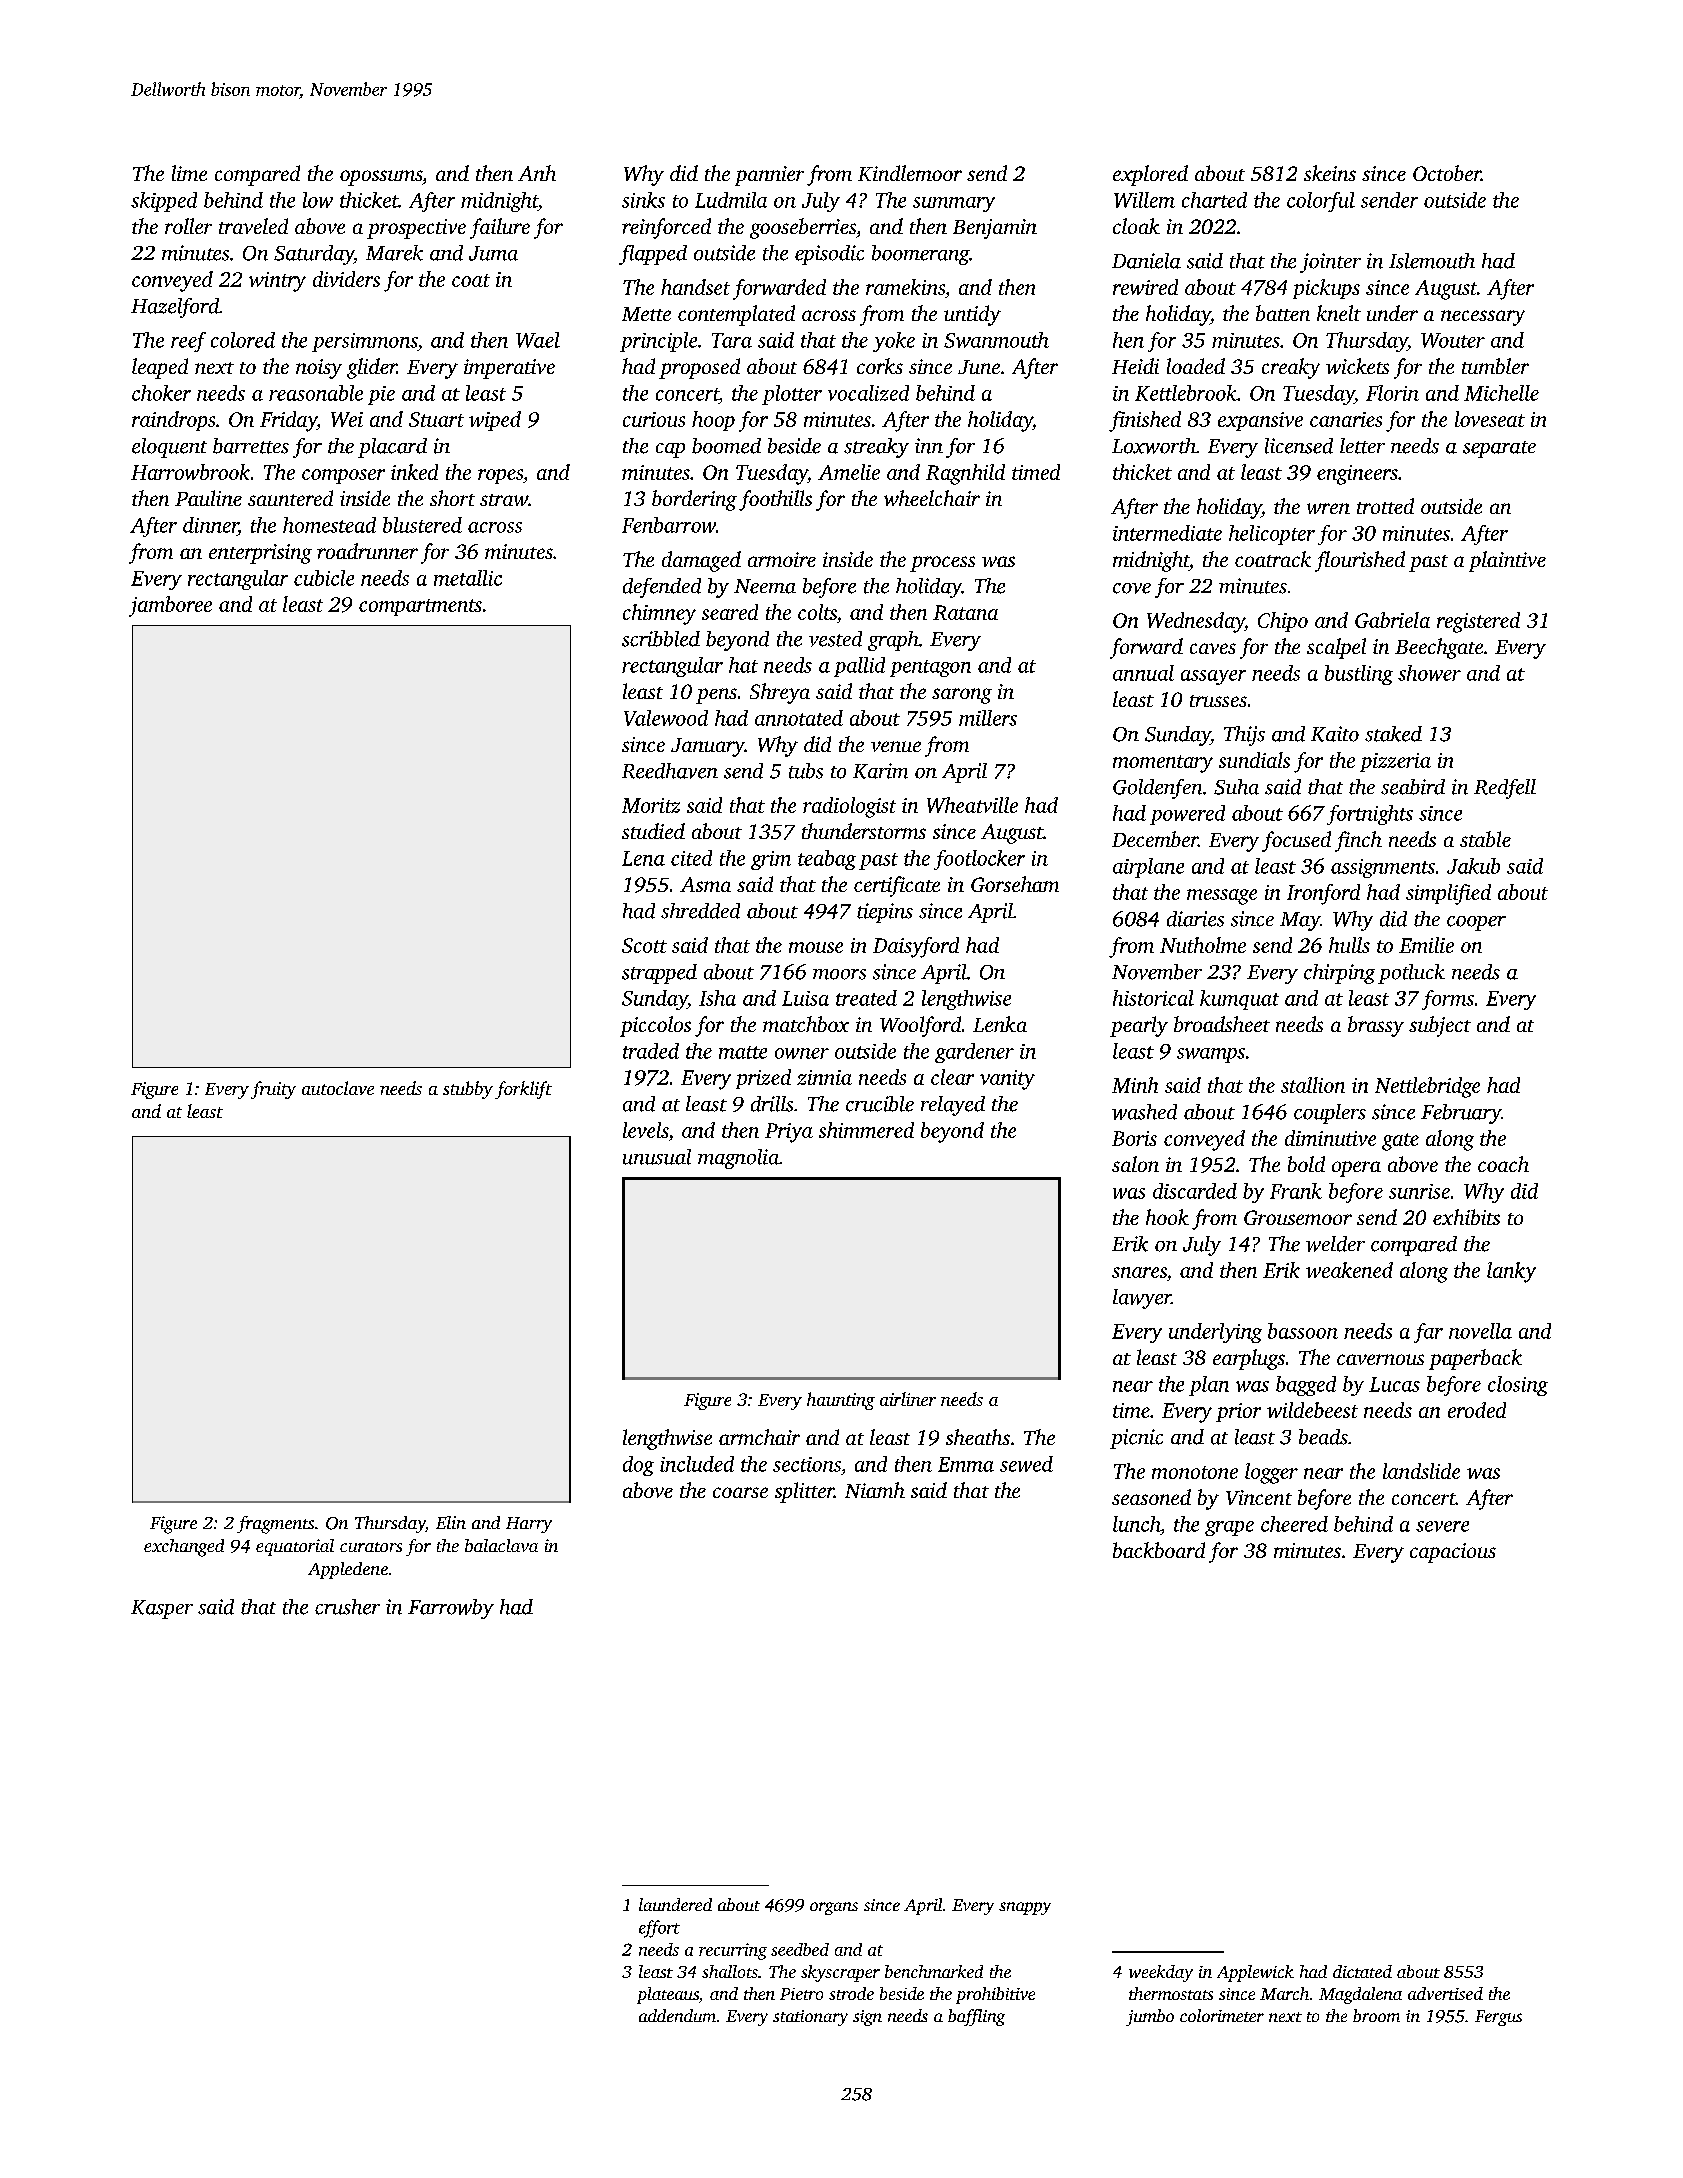 The image size is (1683, 2178). What do you see at coordinates (451, 1522) in the image?
I see `Elin` at bounding box center [451, 1522].
